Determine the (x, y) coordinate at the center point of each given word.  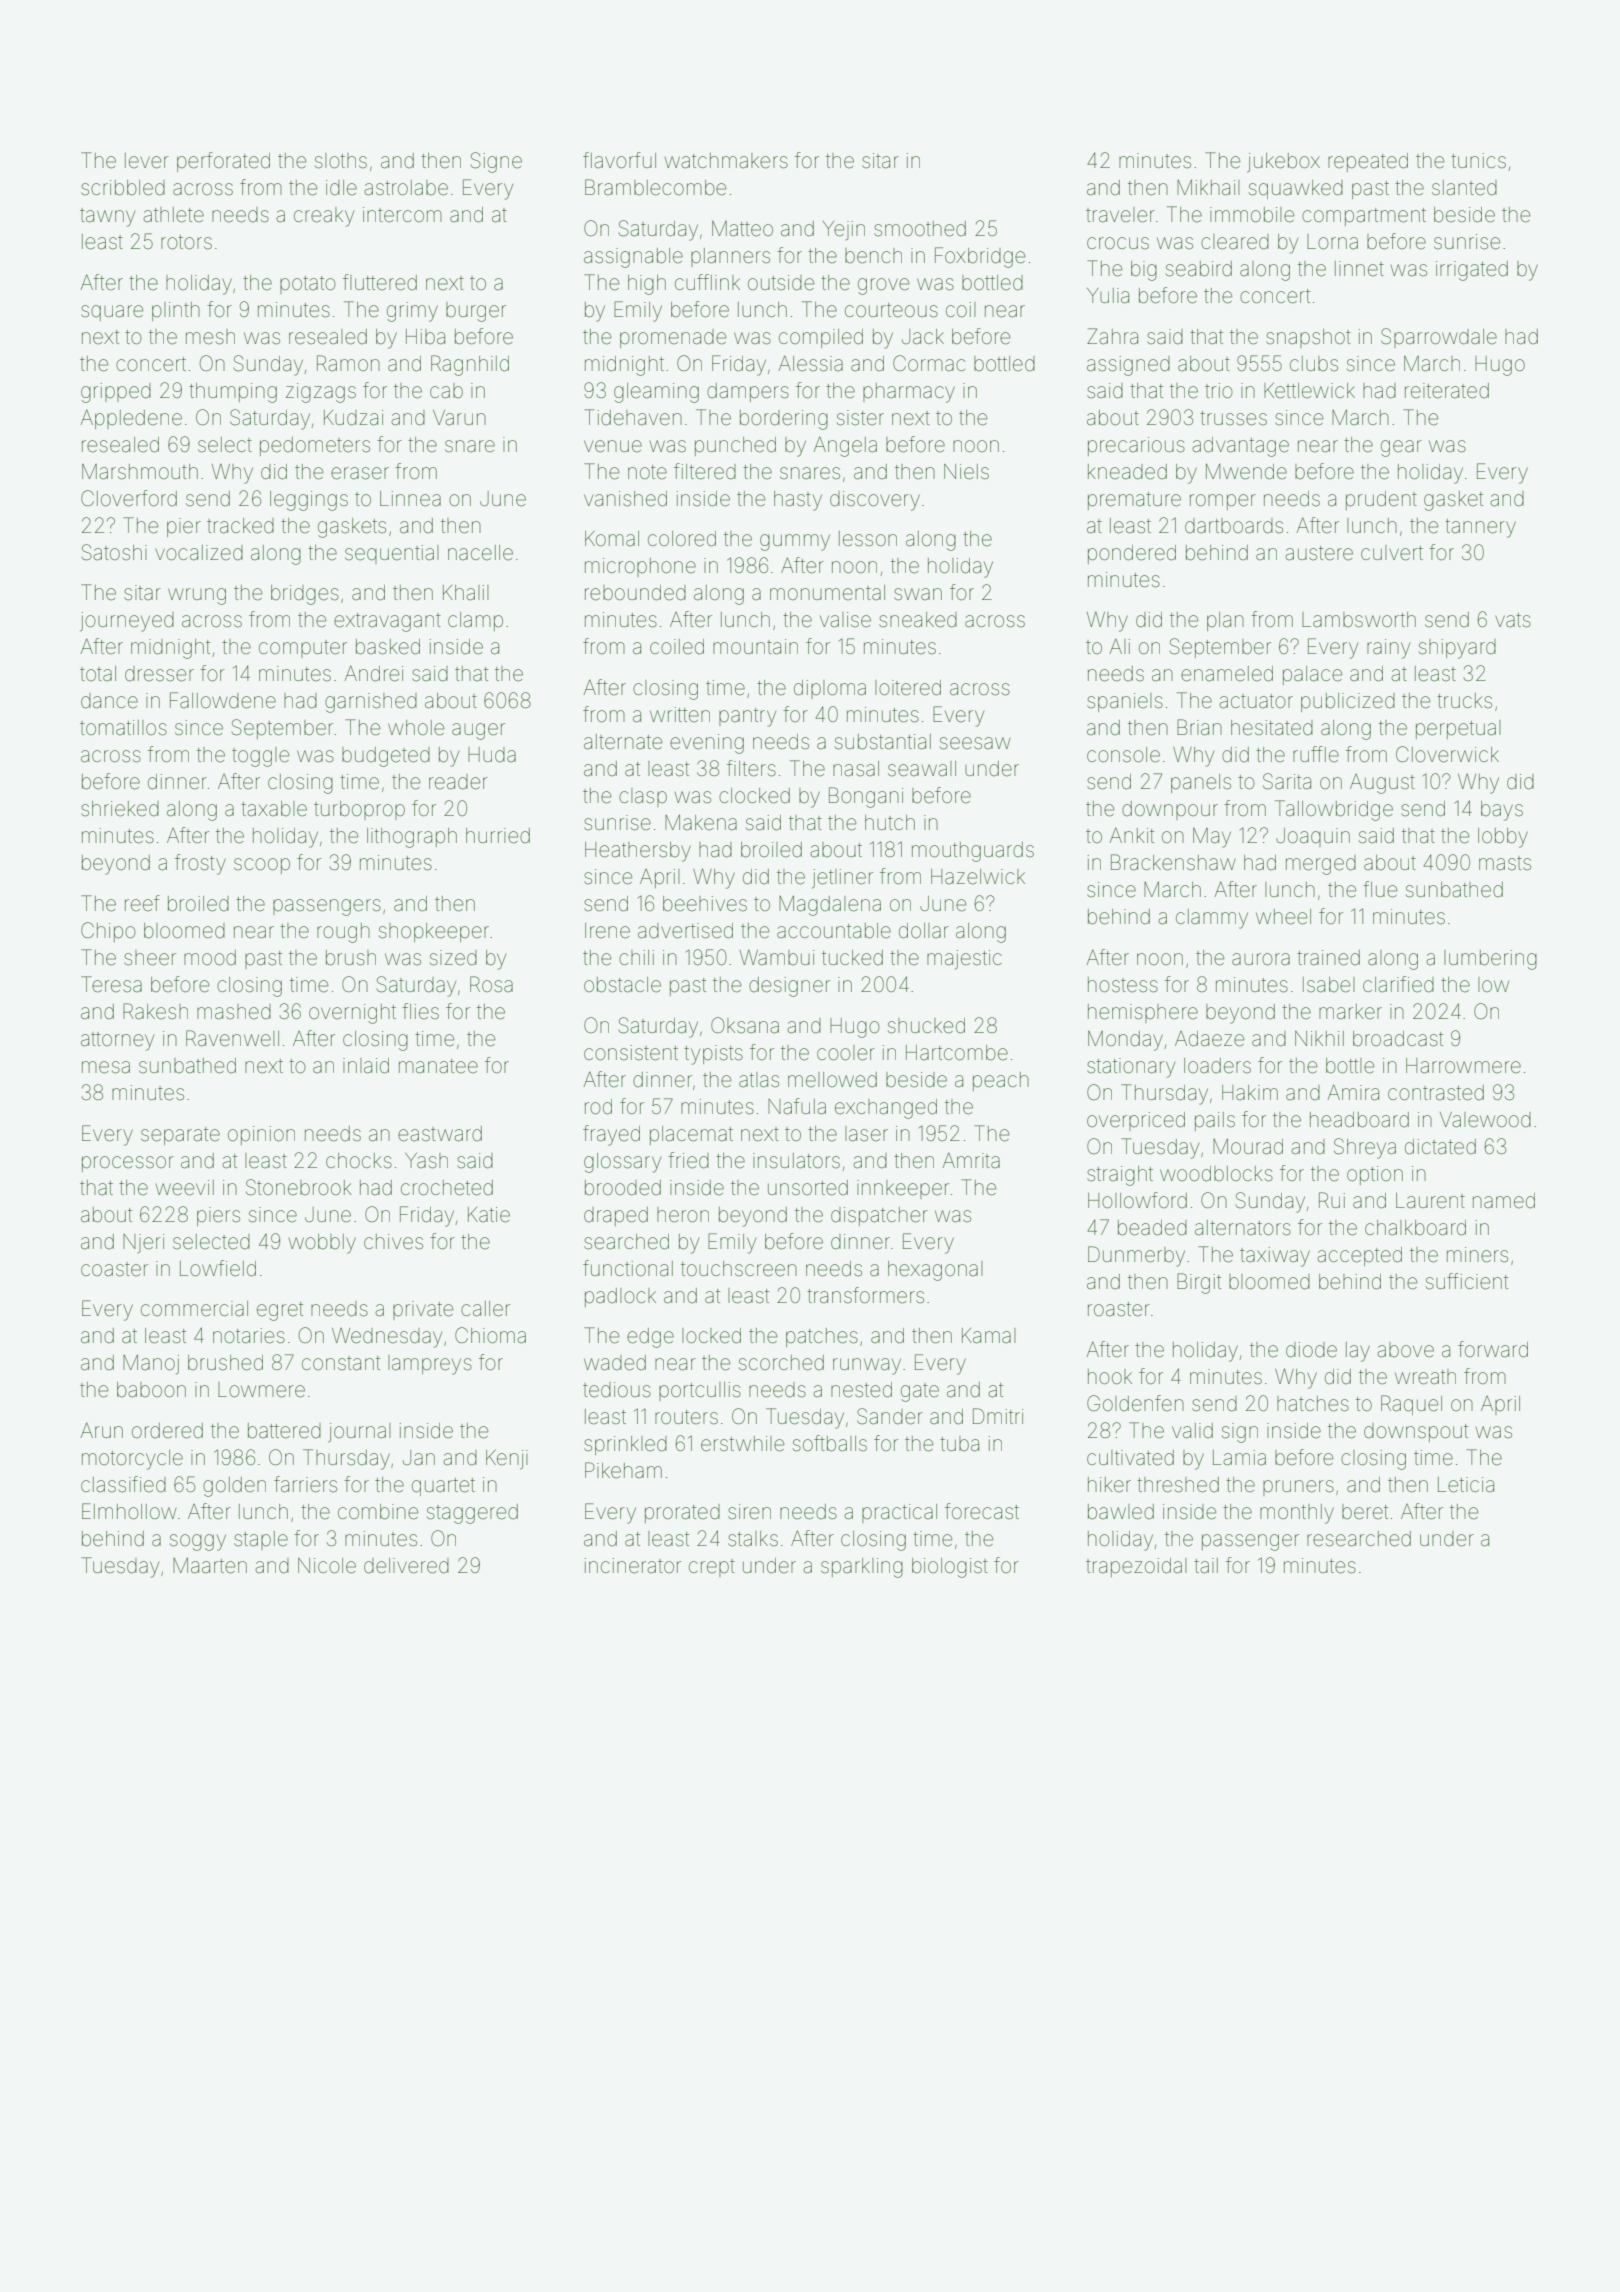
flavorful (619, 160)
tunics (1478, 160)
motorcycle (132, 1460)
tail (1206, 1565)
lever (147, 161)
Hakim (1250, 1092)
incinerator (633, 1566)
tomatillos (123, 728)
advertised (685, 931)
